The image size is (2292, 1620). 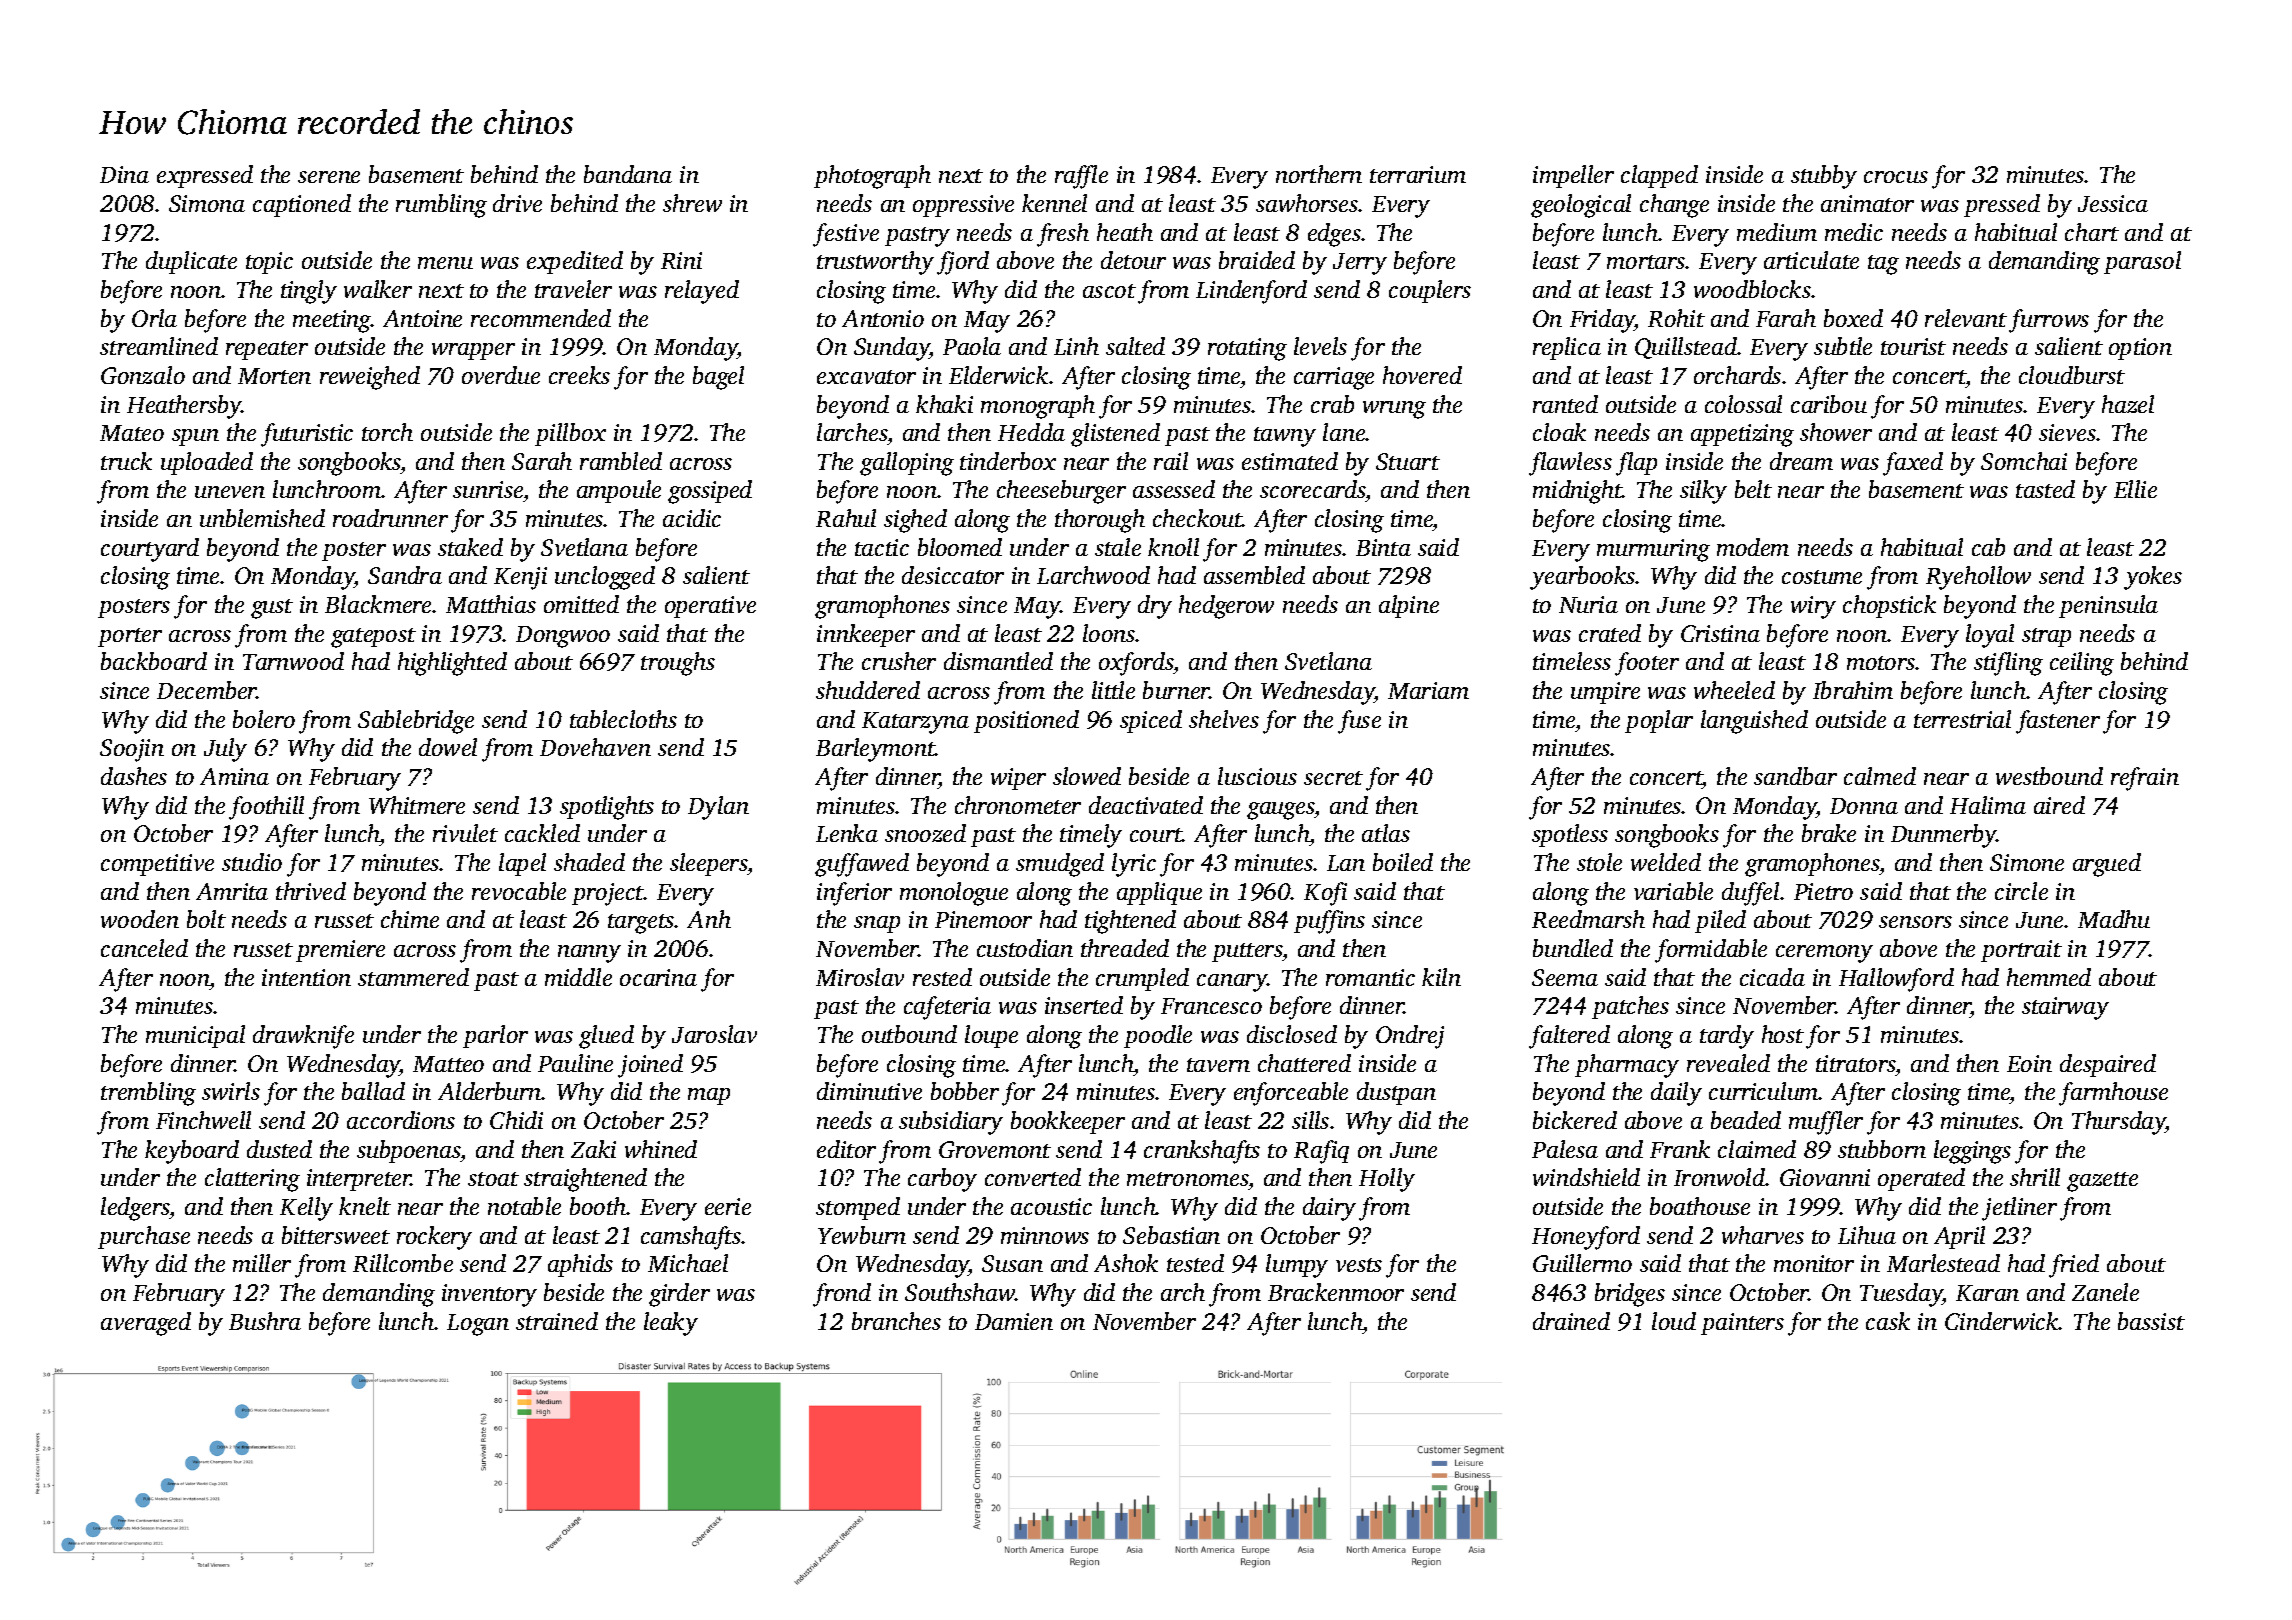 I want to click on porter, so click(x=130, y=637).
